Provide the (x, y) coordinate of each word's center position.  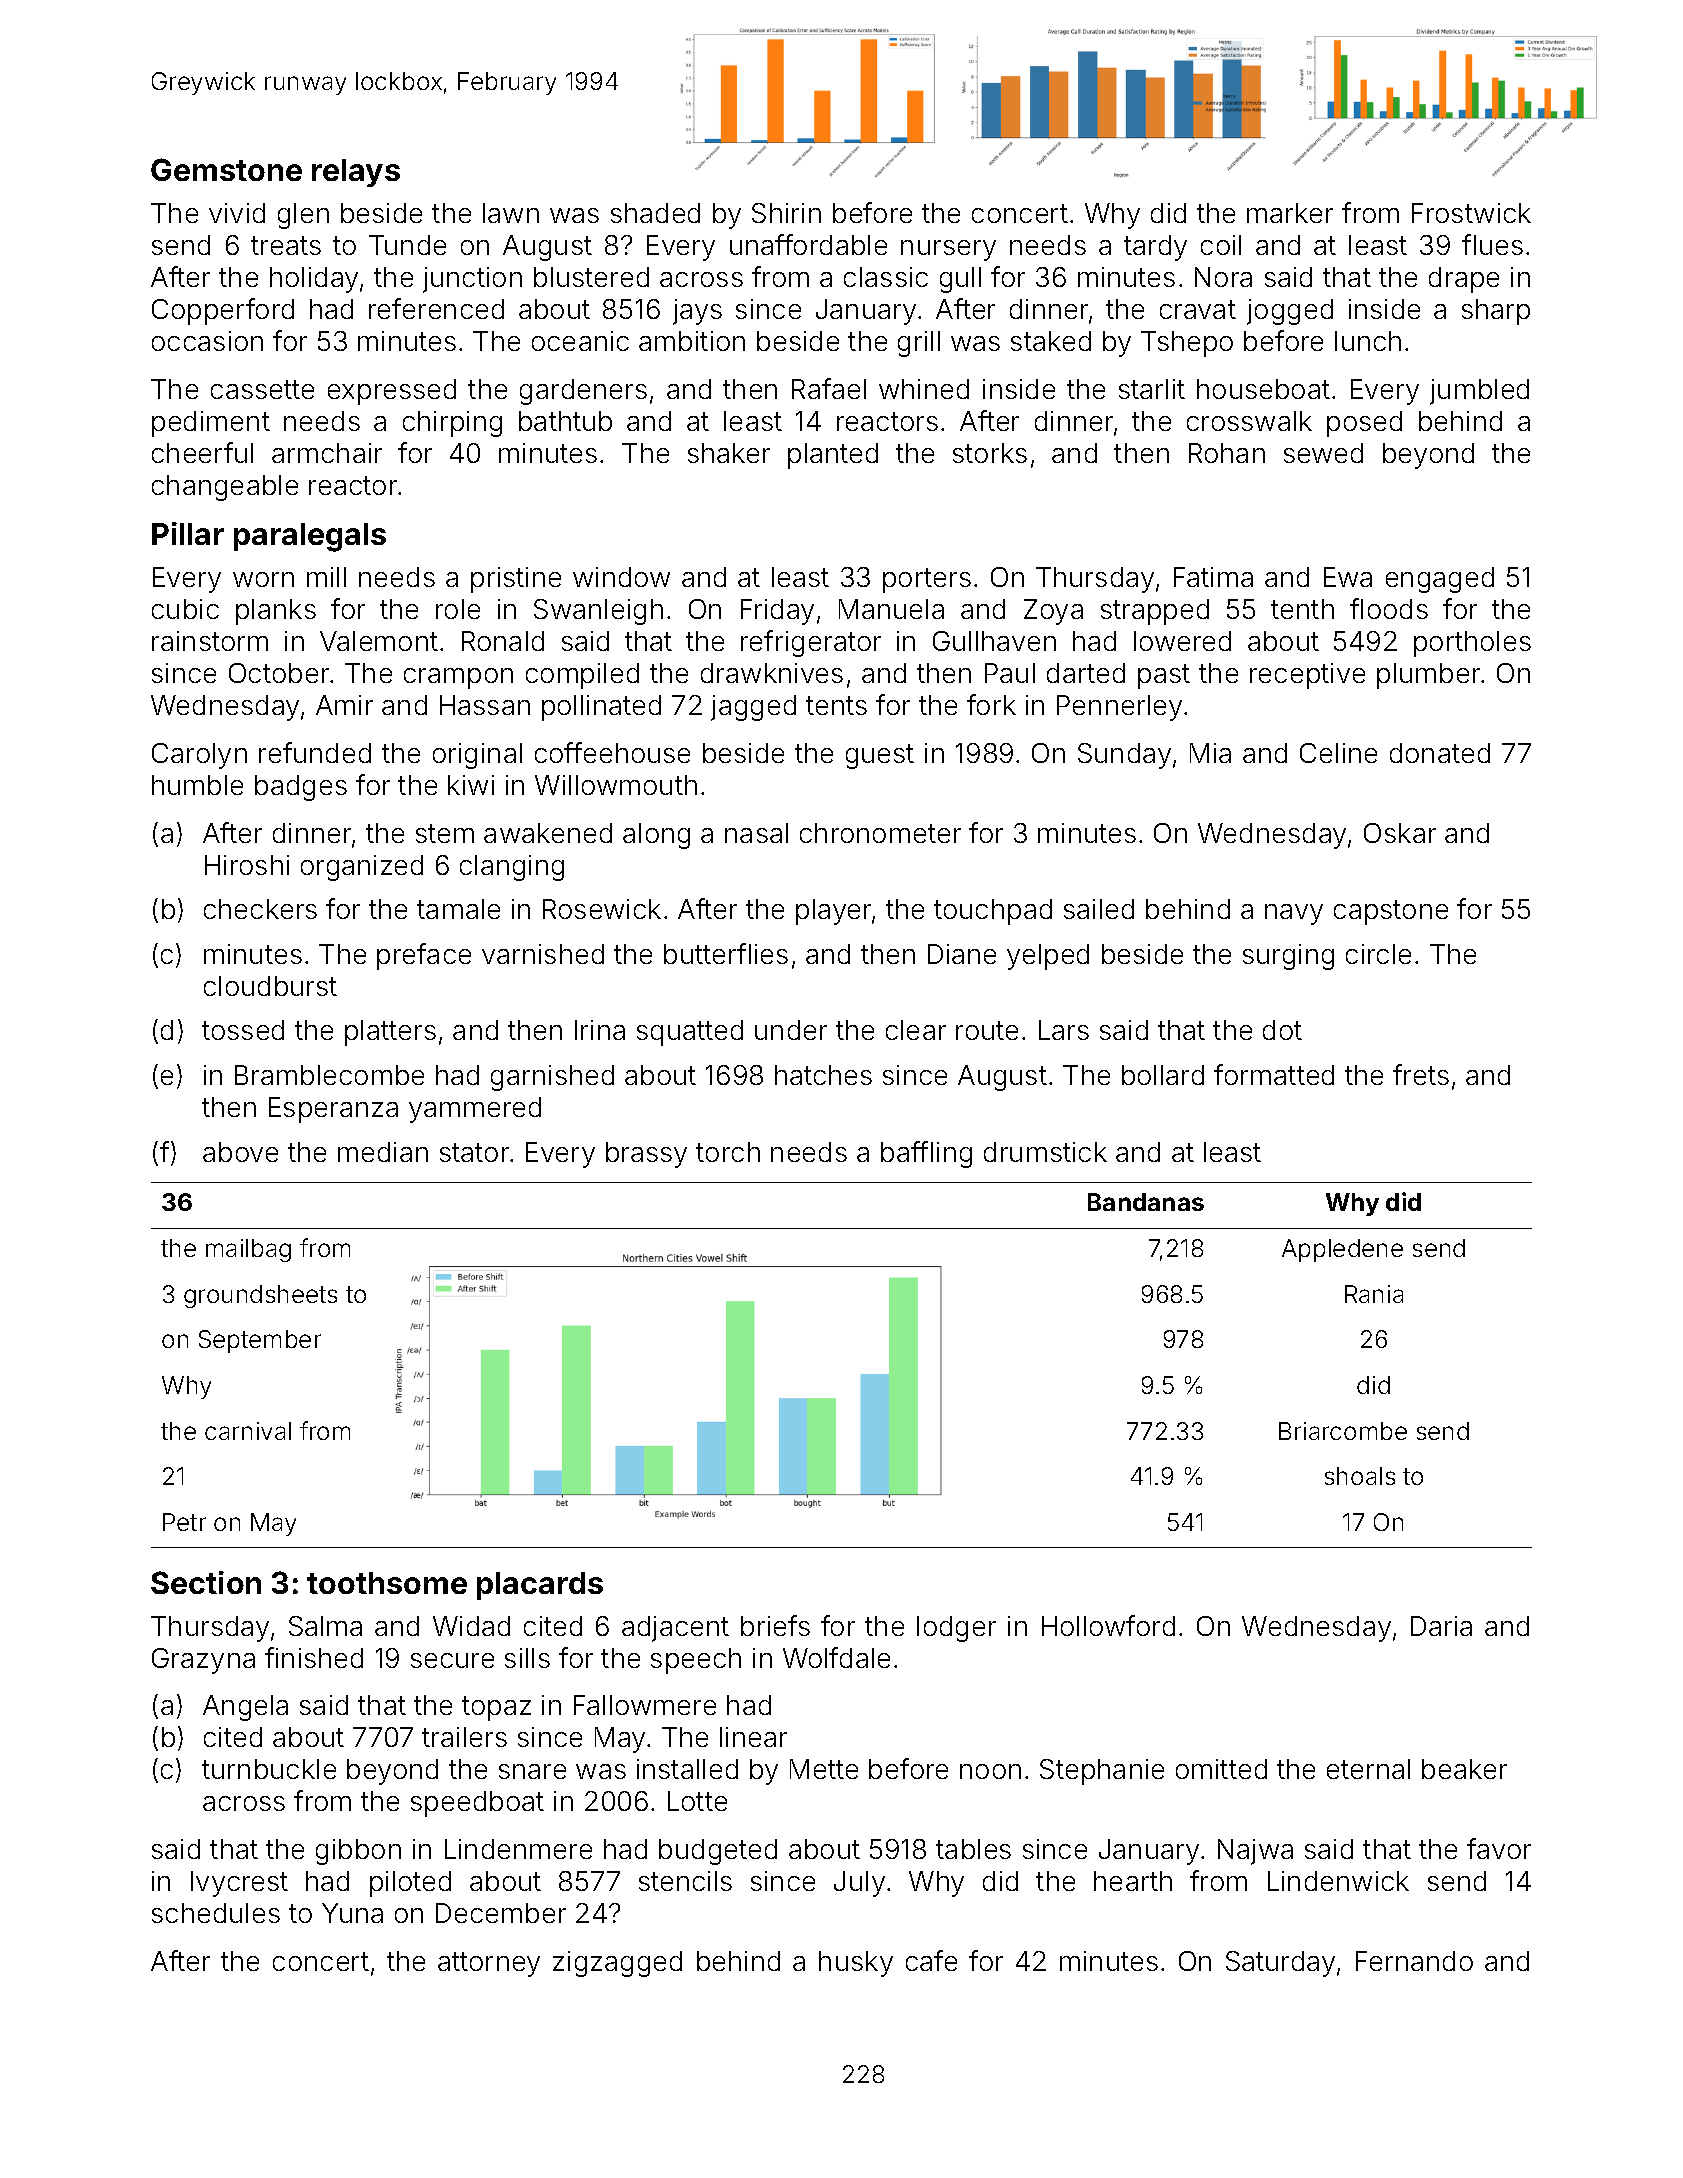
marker (1290, 213)
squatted (690, 1033)
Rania (1374, 1294)
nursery (948, 250)
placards (540, 1586)
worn (263, 579)
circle (1378, 954)
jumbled (1479, 392)
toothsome (387, 1583)
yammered (475, 1110)
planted (833, 456)
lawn (511, 213)
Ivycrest (239, 1884)
